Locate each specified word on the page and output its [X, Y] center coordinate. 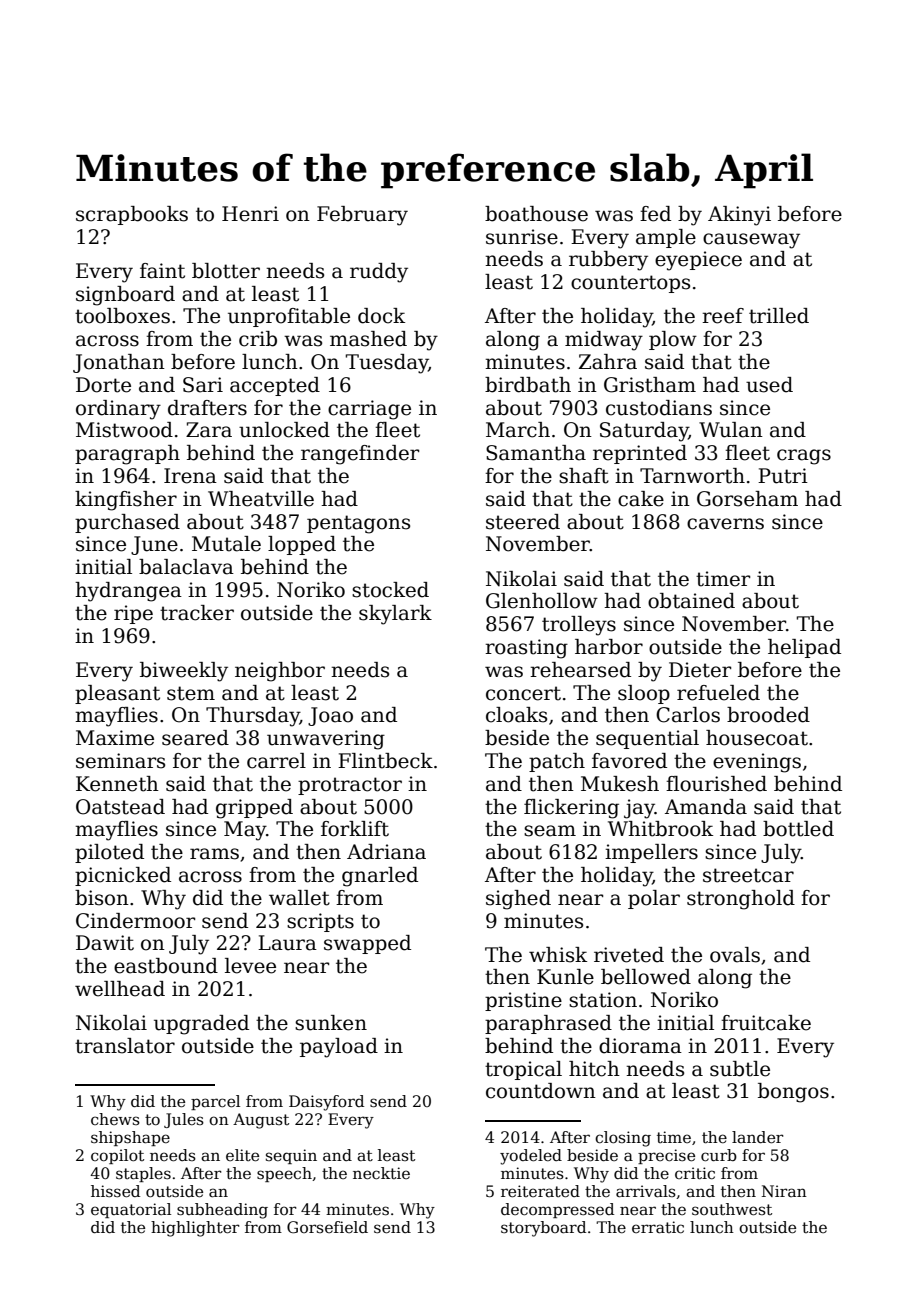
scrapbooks [132, 215]
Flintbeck [385, 761]
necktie [381, 1173]
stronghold [741, 900]
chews [115, 1119]
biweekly [184, 672]
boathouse [536, 214]
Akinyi [739, 216]
